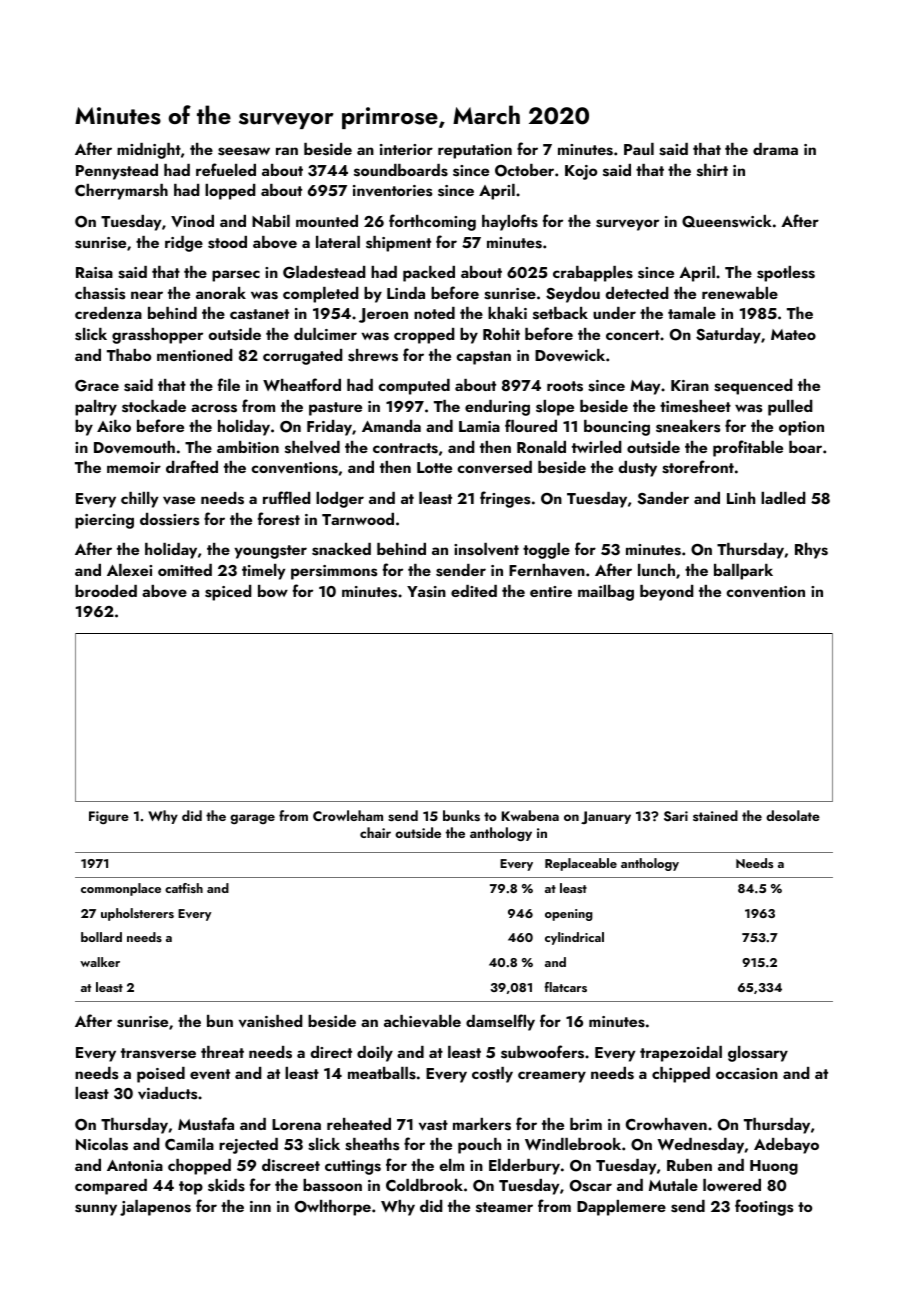 The height and width of the screenshot is (1316, 908). I want to click on inventories, so click(392, 191).
